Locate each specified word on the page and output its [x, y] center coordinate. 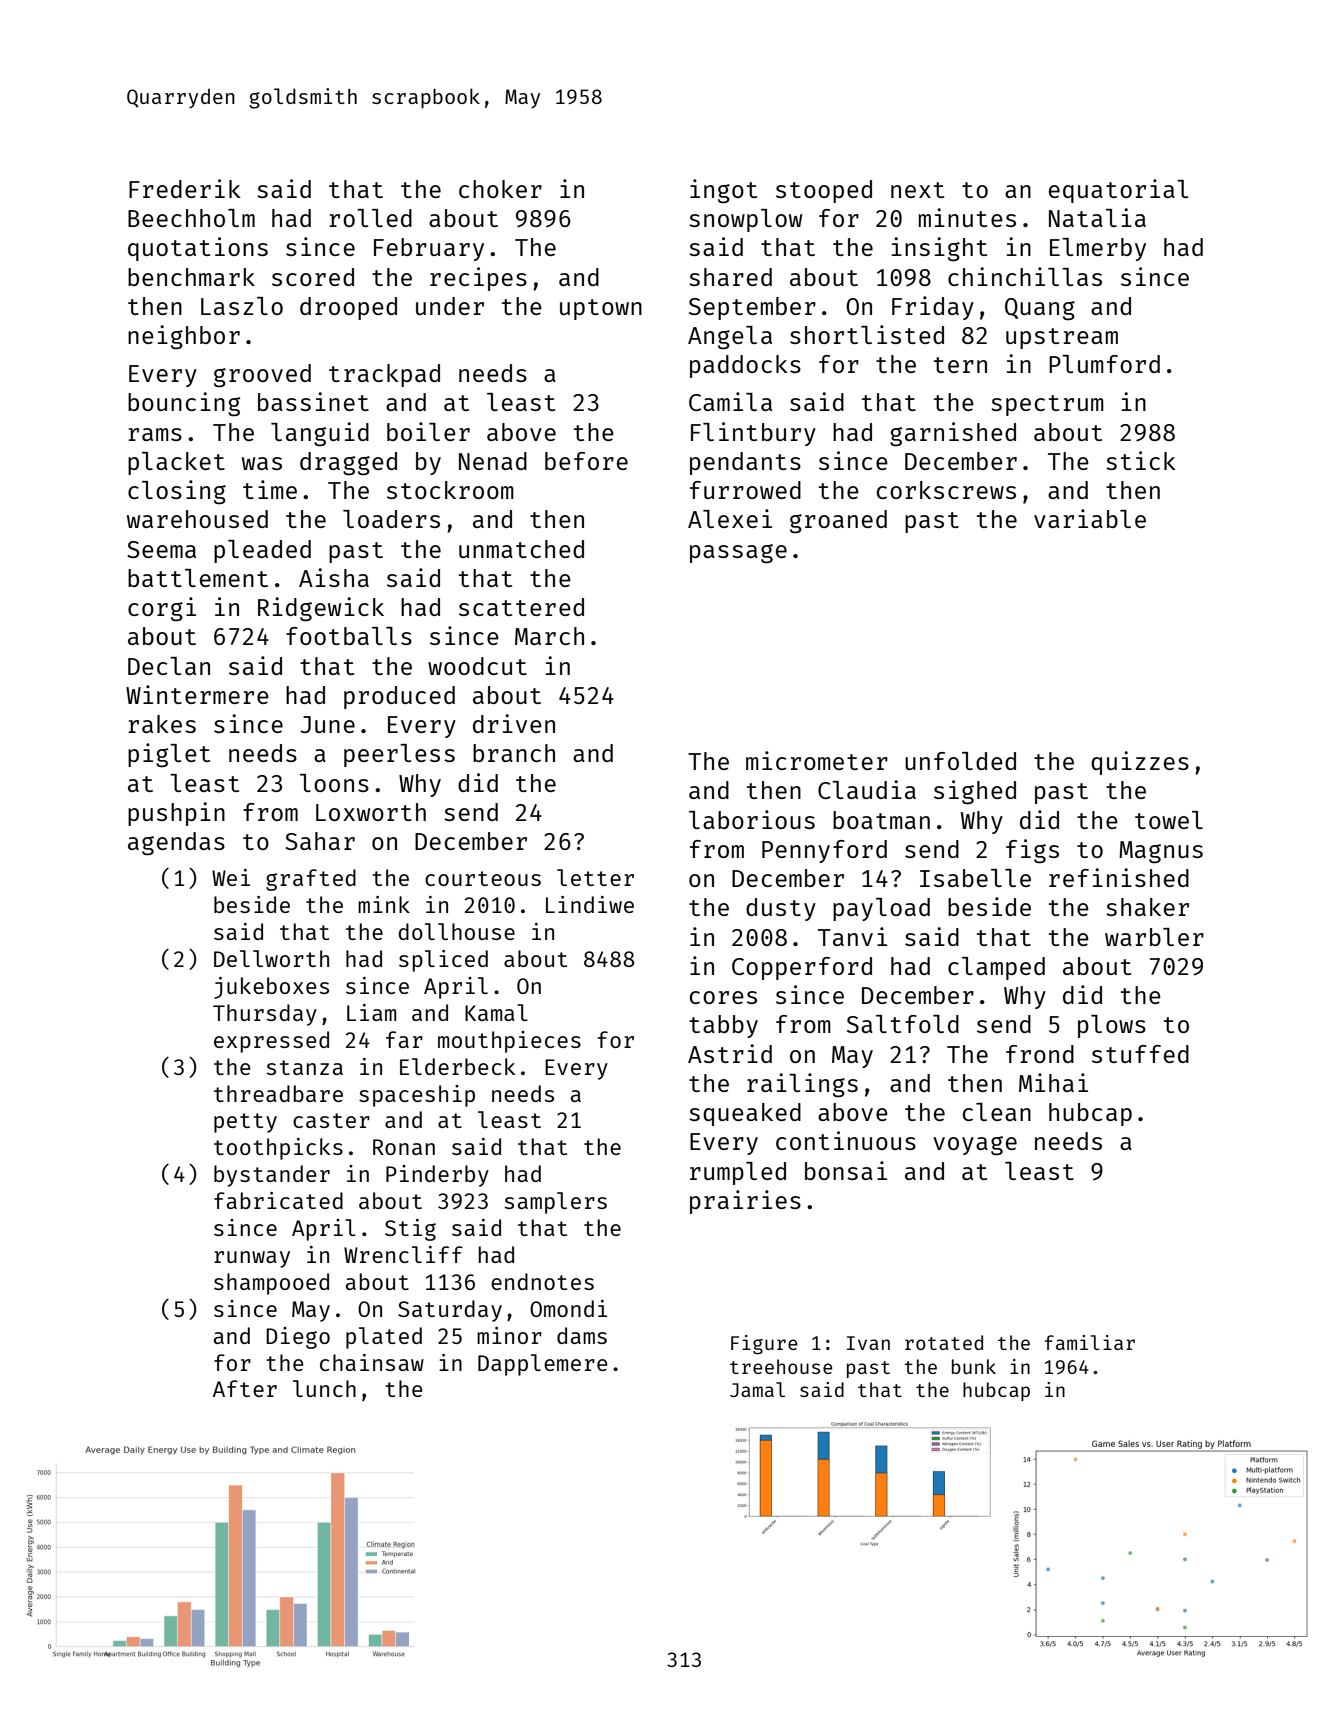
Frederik [185, 188]
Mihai [1053, 1082]
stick [1141, 460]
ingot [723, 191]
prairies [745, 1202]
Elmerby [1098, 249]
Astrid [730, 1053]
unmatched [521, 549]
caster [331, 1120]
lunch [324, 1388]
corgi [162, 609]
